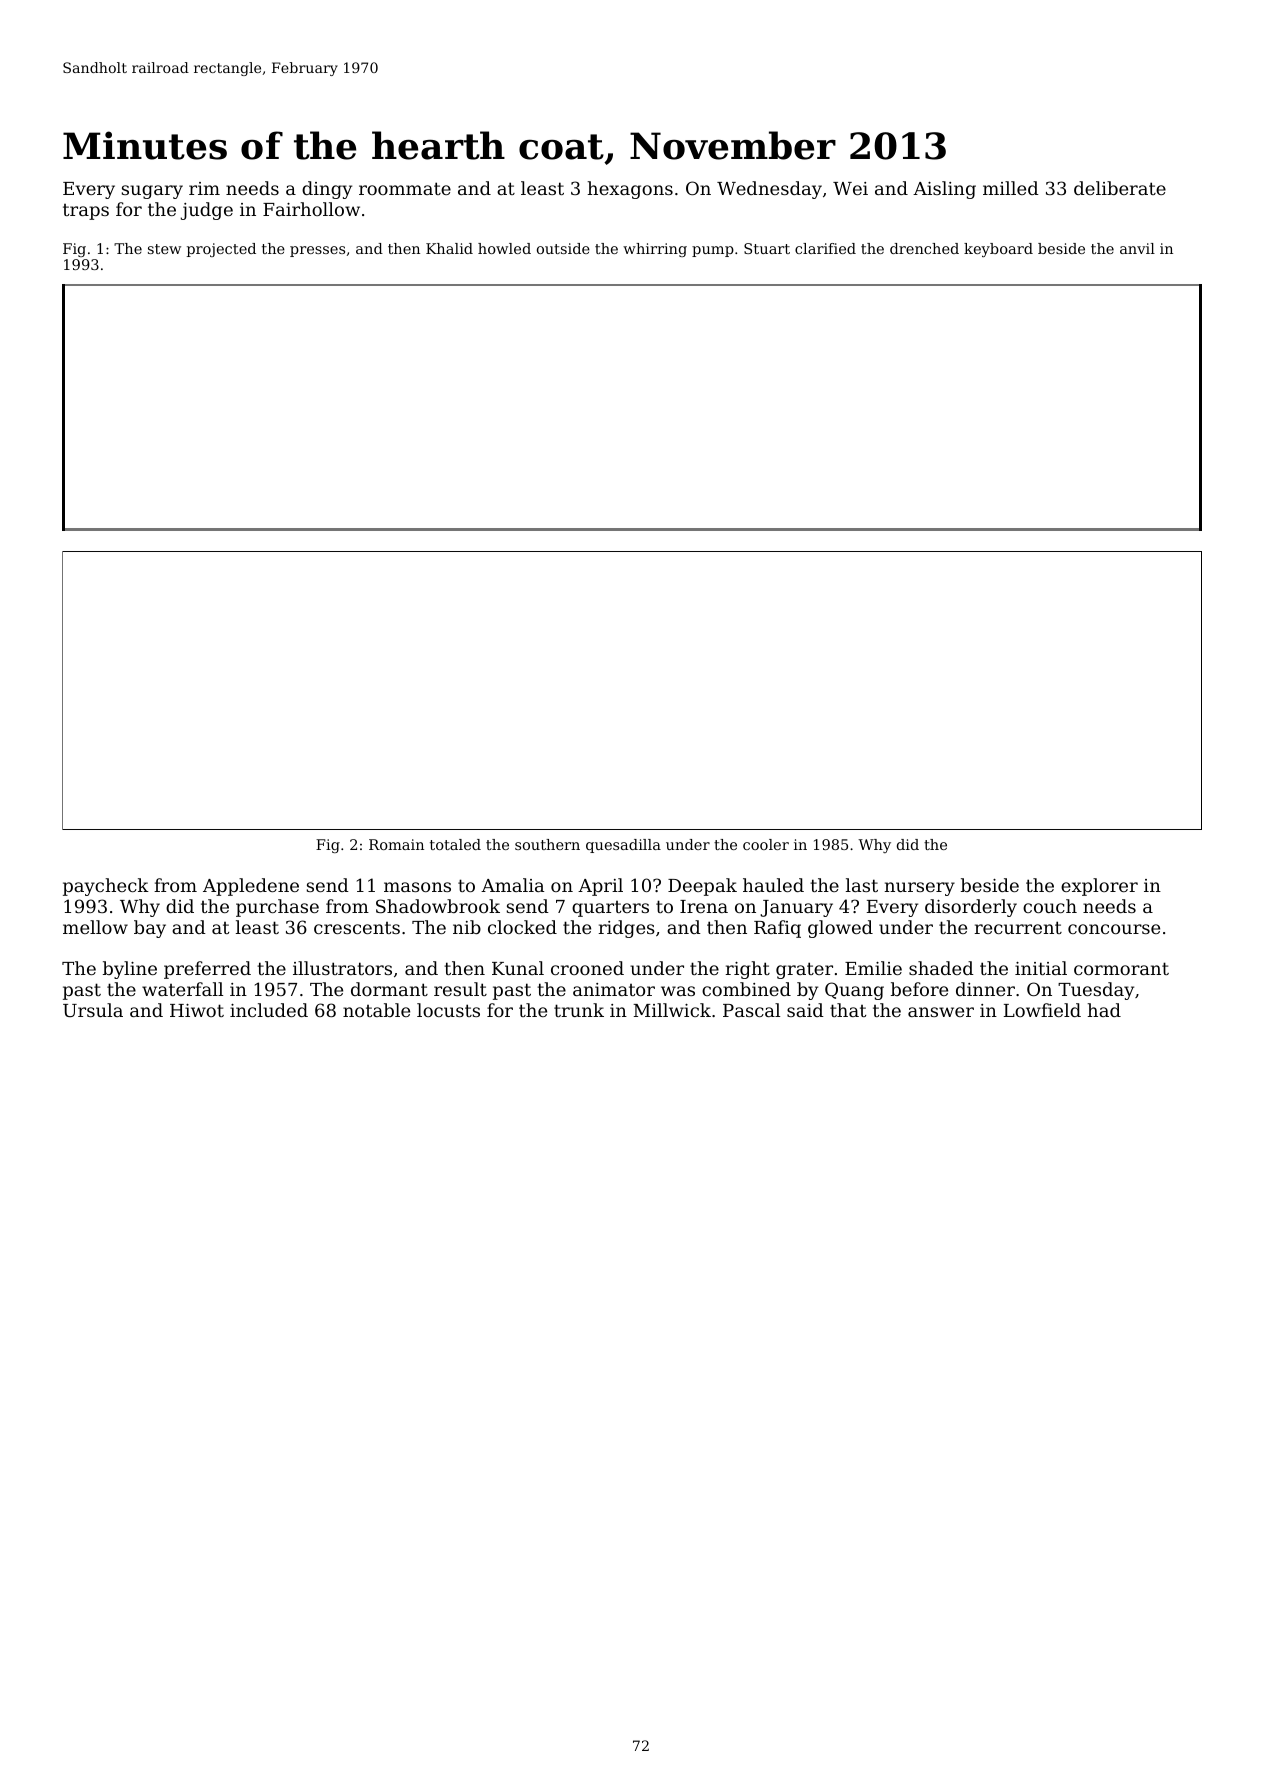  Describe the element at coordinates (106, 887) in the screenshot. I see `paycheck` at that location.
